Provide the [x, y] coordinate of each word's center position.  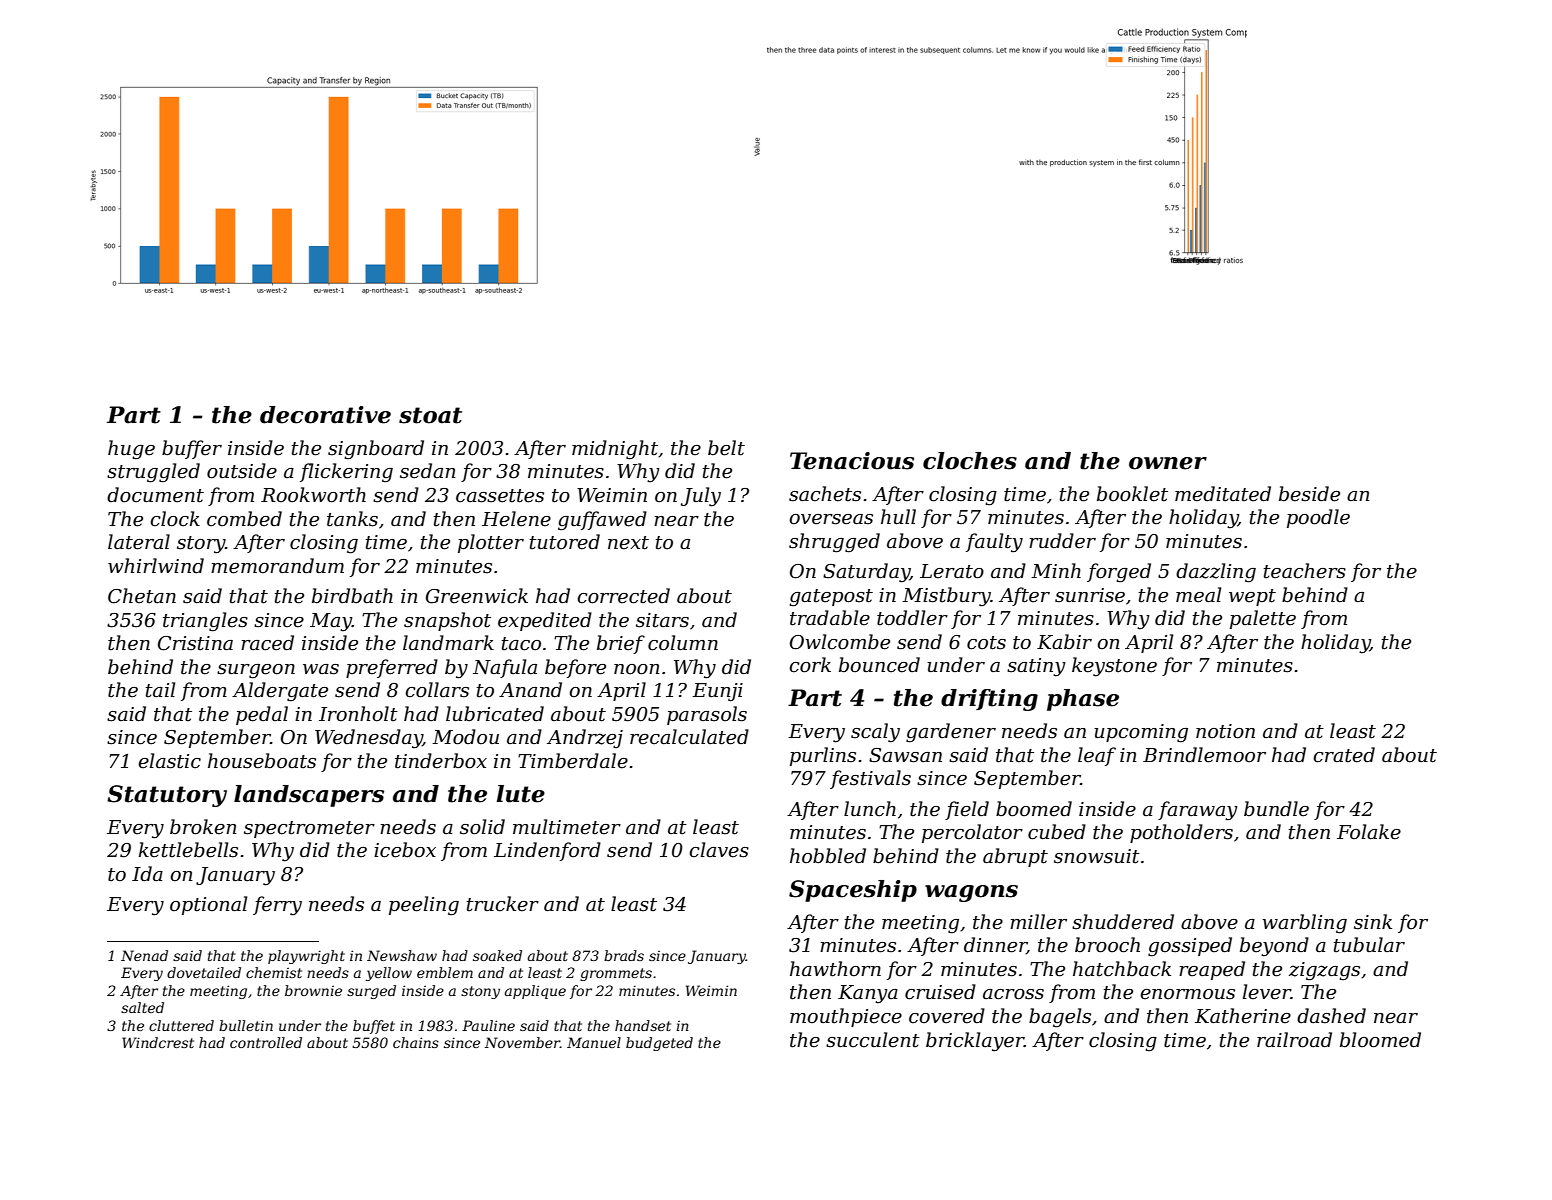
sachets [825, 494]
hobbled [828, 856]
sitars [662, 620]
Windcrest [158, 1042]
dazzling [1216, 573]
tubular [1369, 945]
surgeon [256, 671]
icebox [405, 850]
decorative [325, 415]
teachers [1304, 571]
